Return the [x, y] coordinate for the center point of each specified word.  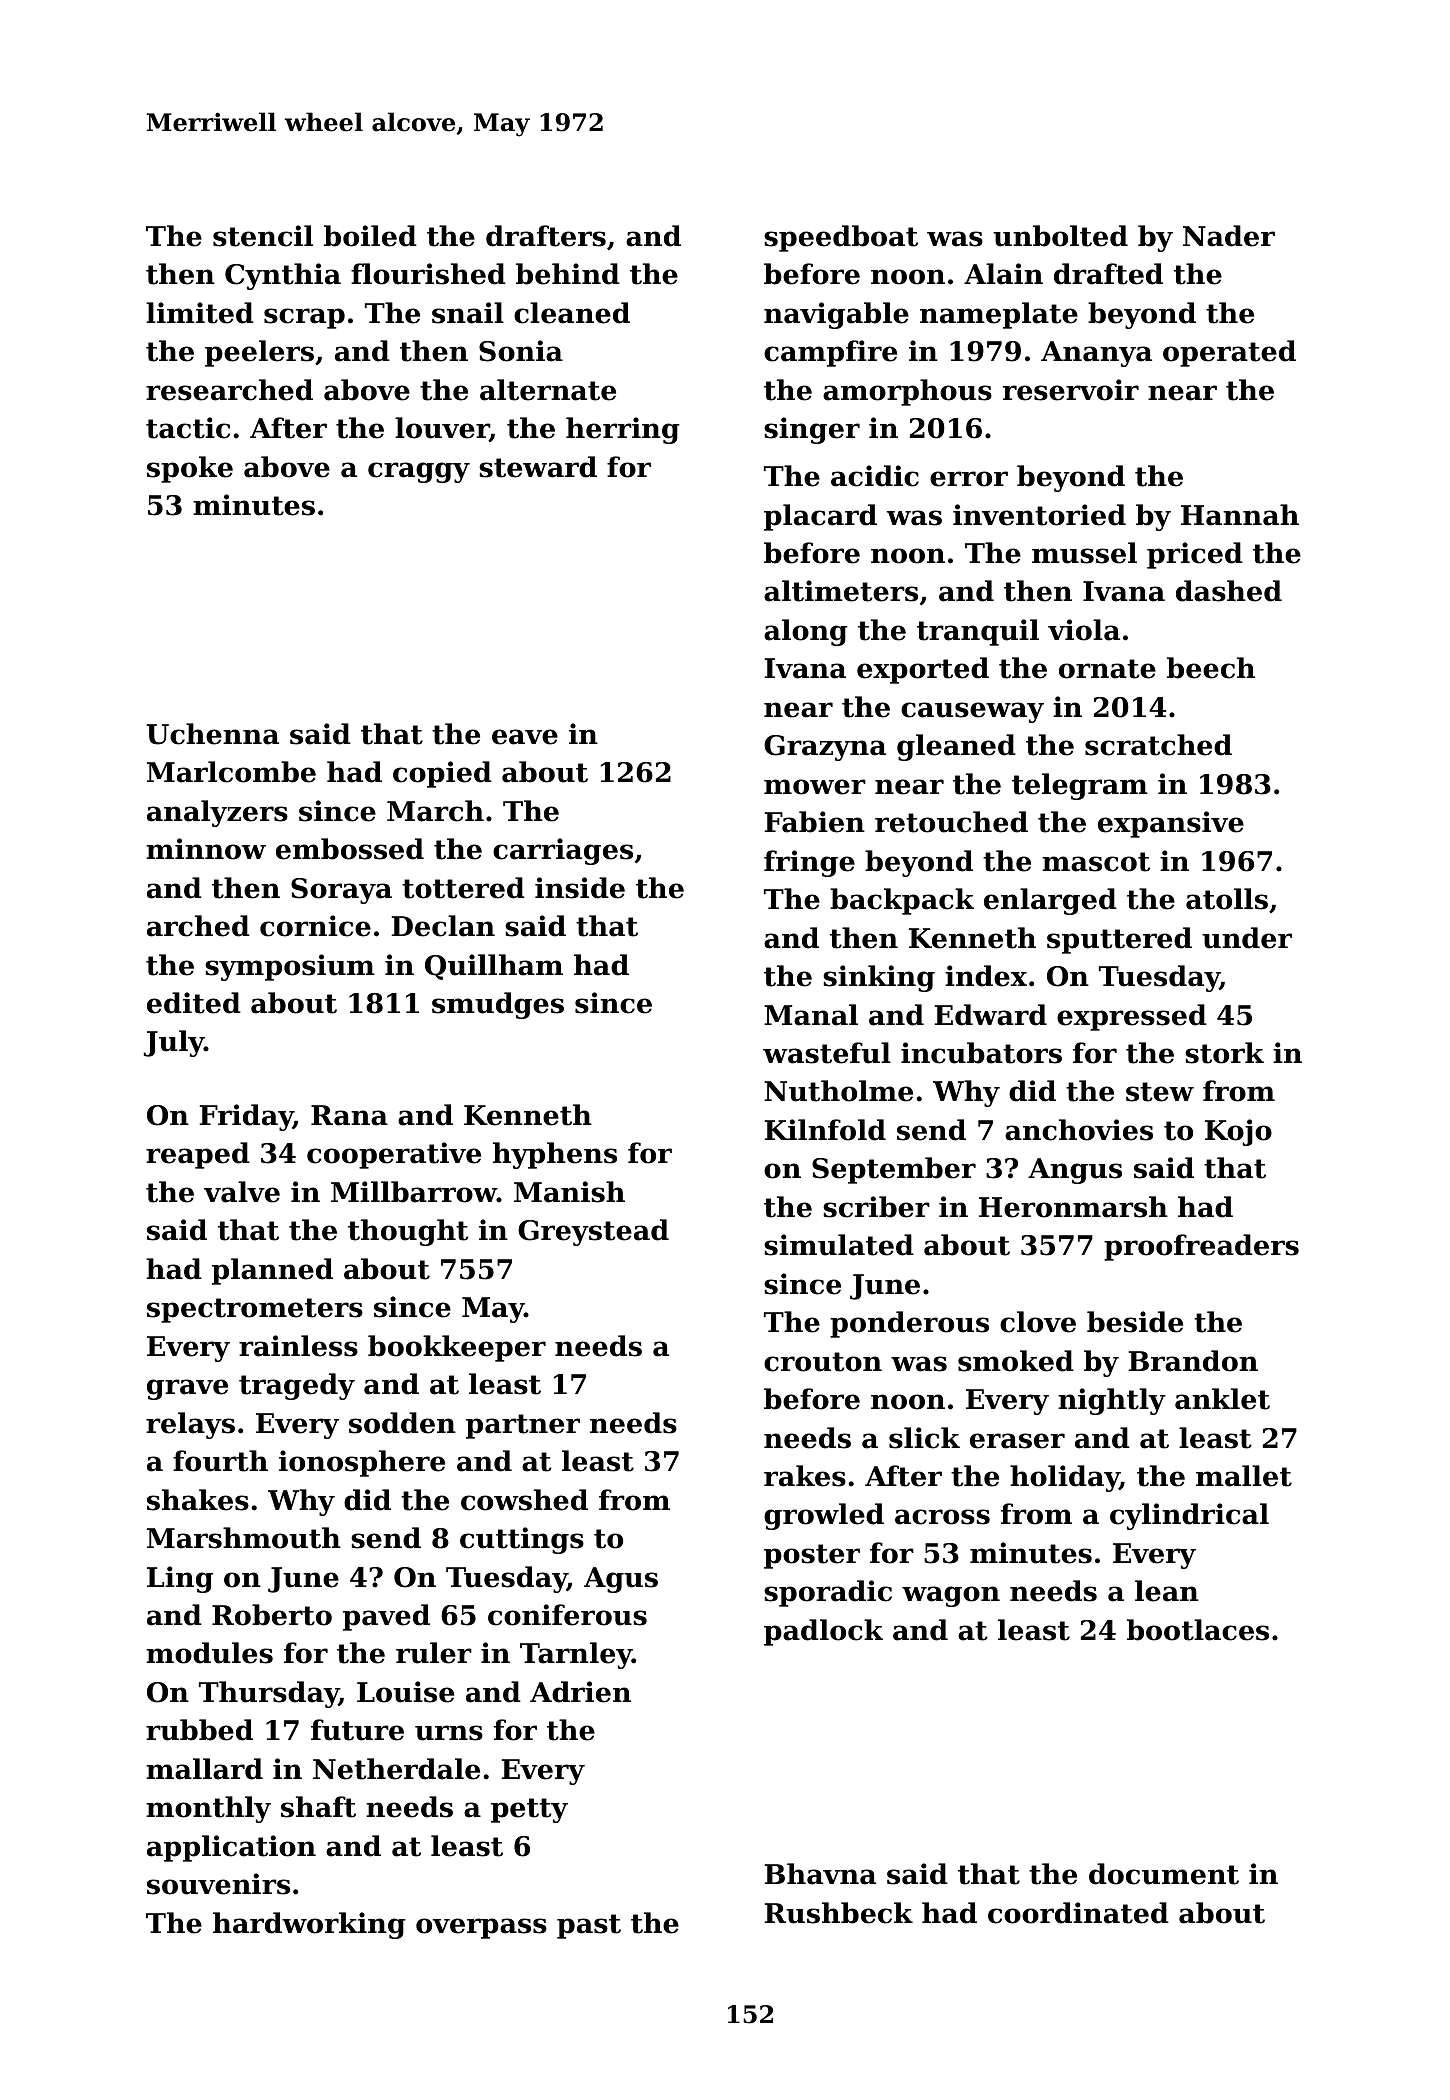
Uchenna [212, 734]
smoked [1016, 1361]
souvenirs [218, 1884]
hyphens [555, 1155]
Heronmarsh [1073, 1207]
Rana [349, 1115]
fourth [220, 1461]
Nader [1229, 236]
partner [523, 1426]
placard [820, 517]
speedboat [841, 238]
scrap [304, 318]
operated [1229, 353]
